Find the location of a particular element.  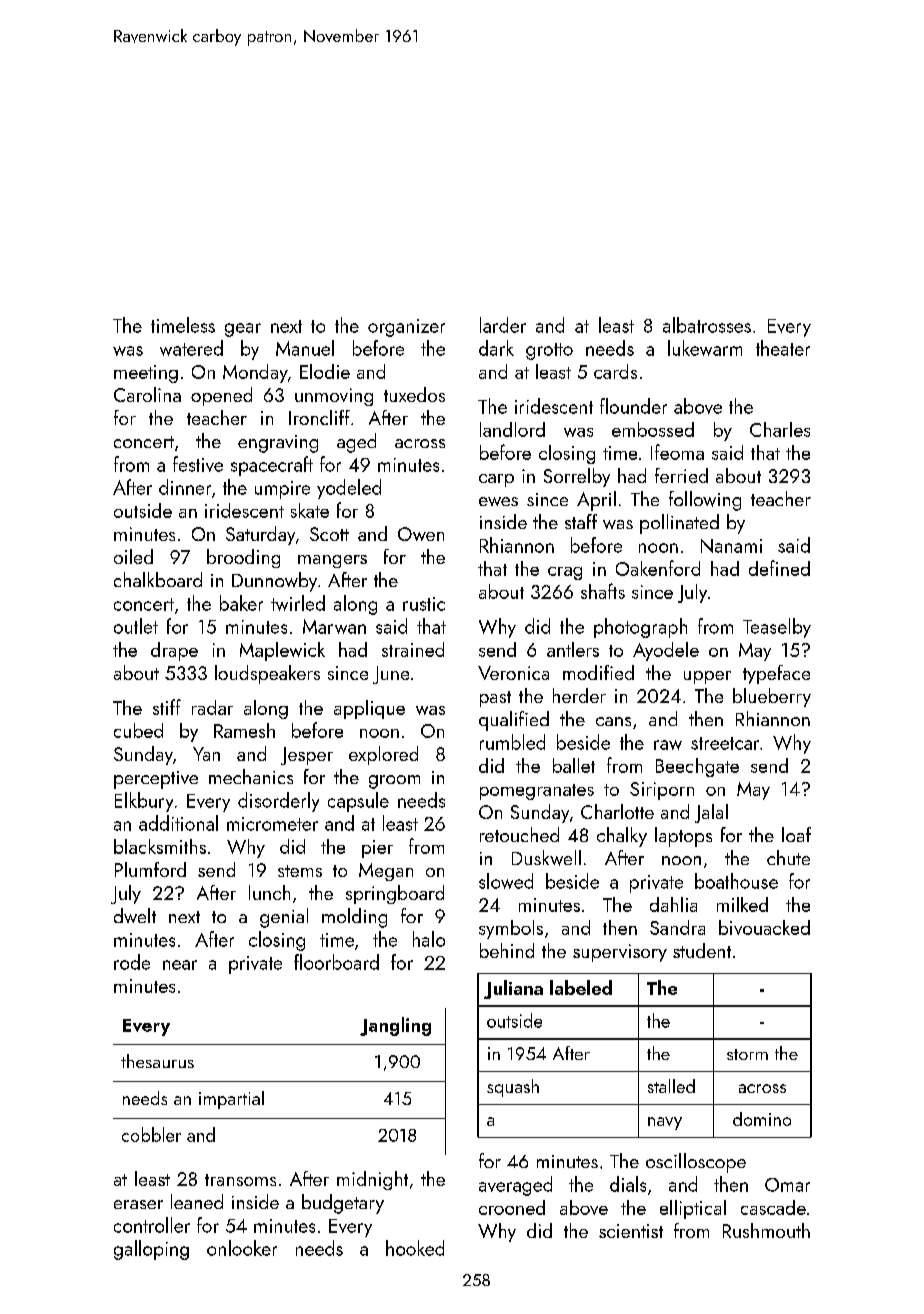

Jangling is located at coordinates (395, 1026).
